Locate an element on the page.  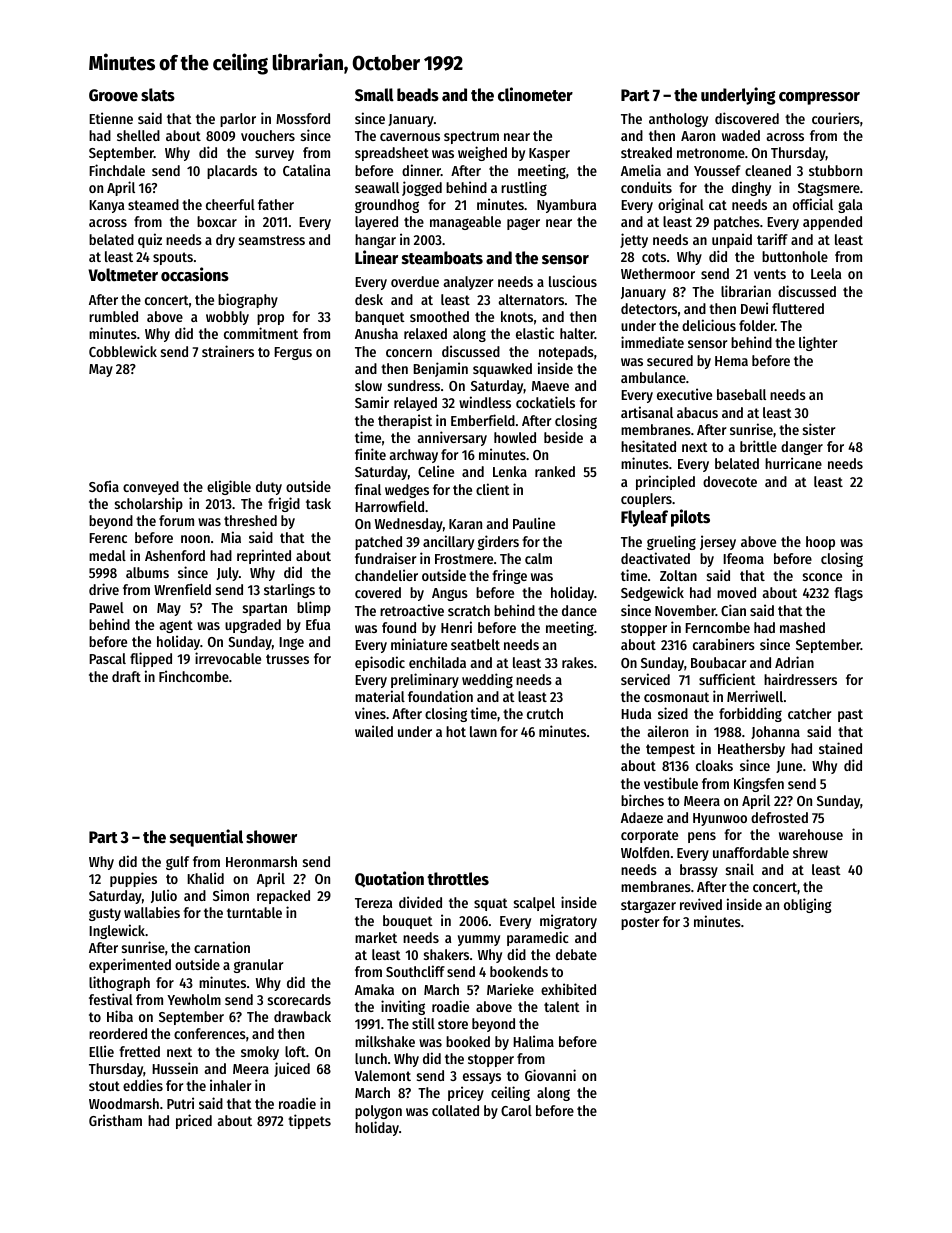
beads is located at coordinates (418, 95).
